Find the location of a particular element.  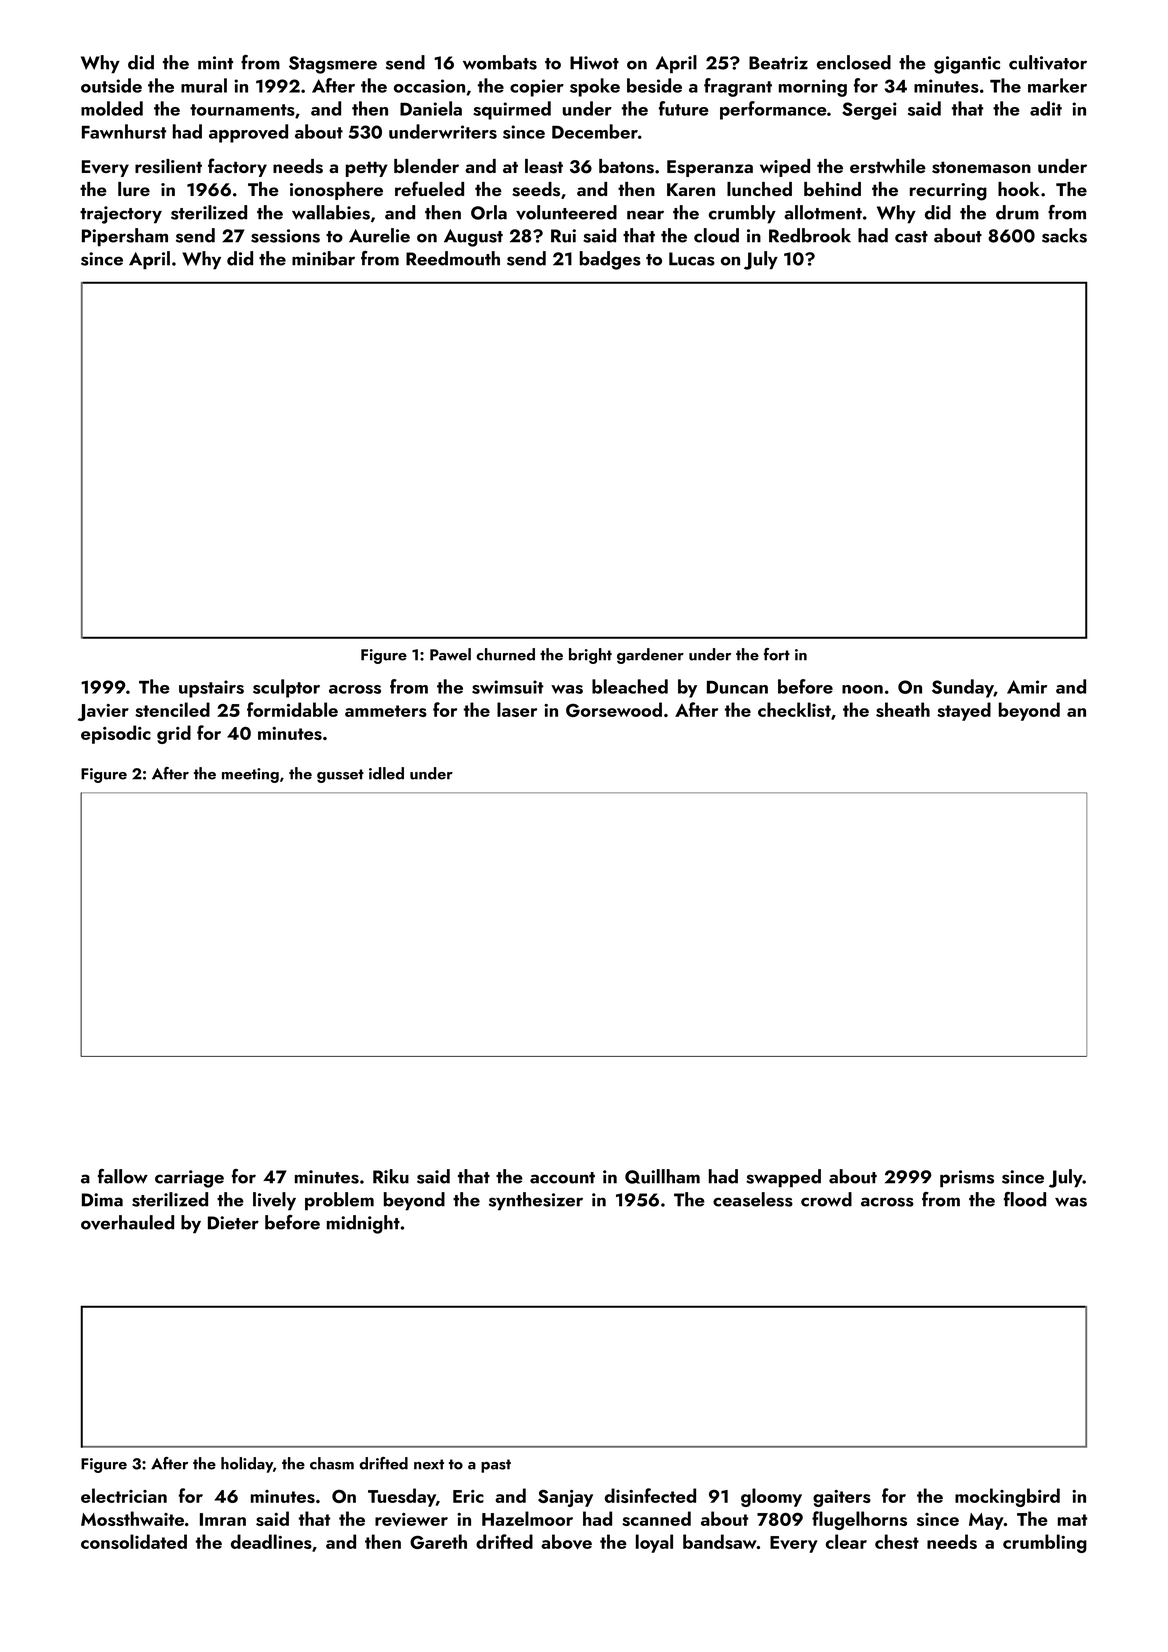

Beatriz is located at coordinates (778, 63).
